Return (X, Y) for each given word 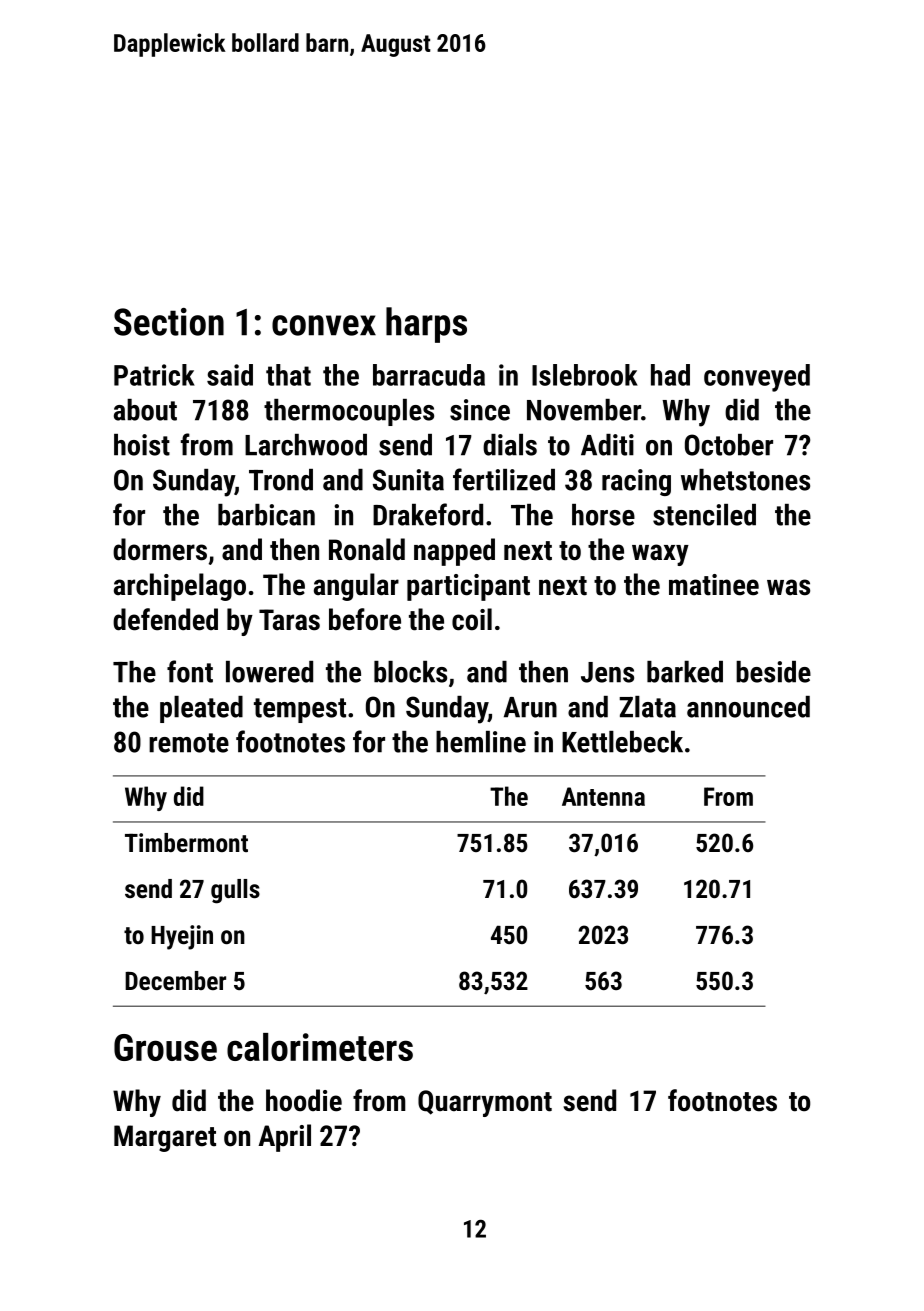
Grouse (165, 1047)
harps (426, 325)
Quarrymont (485, 1103)
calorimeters (320, 1047)
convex (324, 325)
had (670, 375)
